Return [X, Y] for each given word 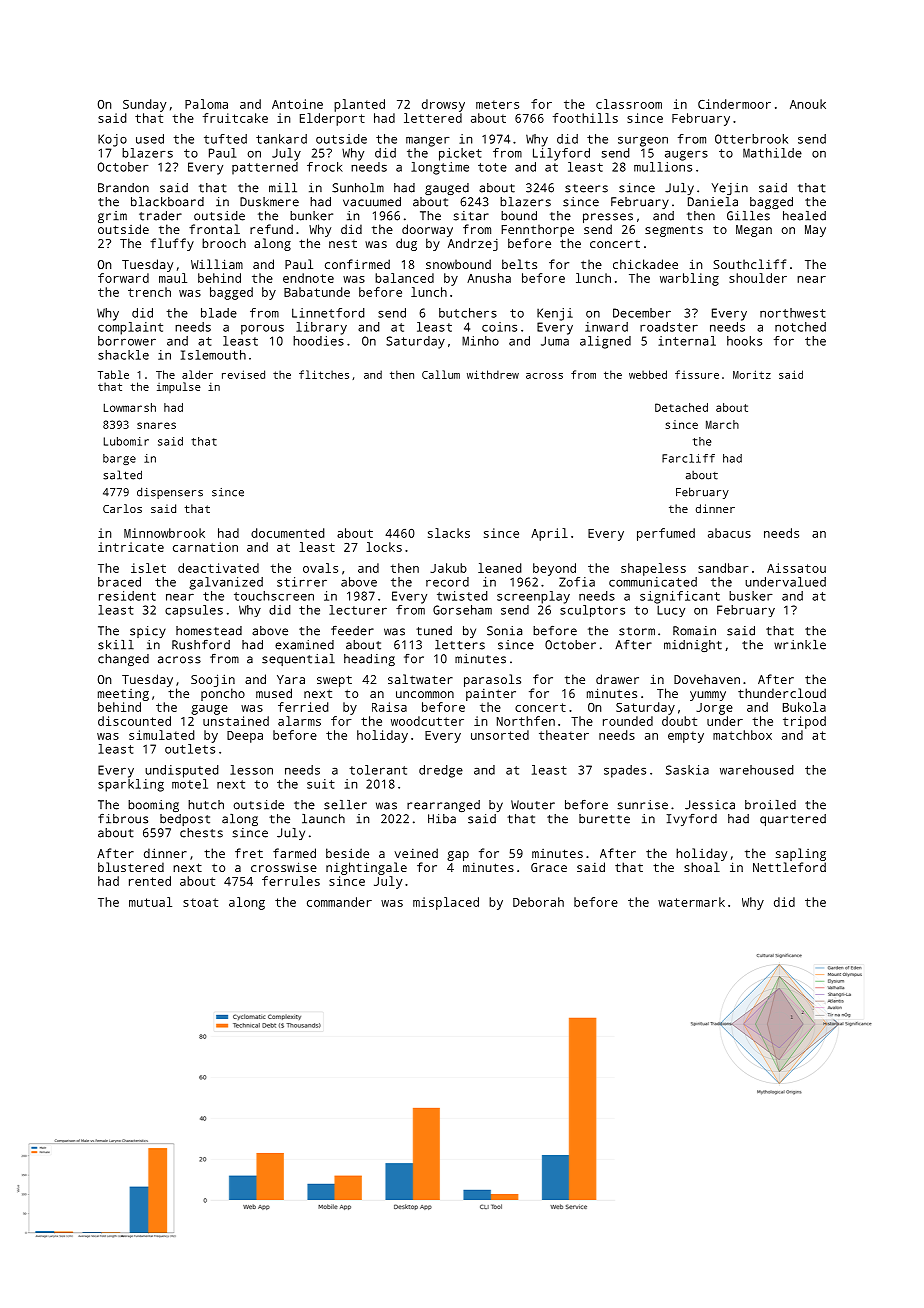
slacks [449, 533]
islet [148, 568]
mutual [150, 902]
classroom [629, 104]
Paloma [206, 104]
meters [497, 104]
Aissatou [796, 568]
